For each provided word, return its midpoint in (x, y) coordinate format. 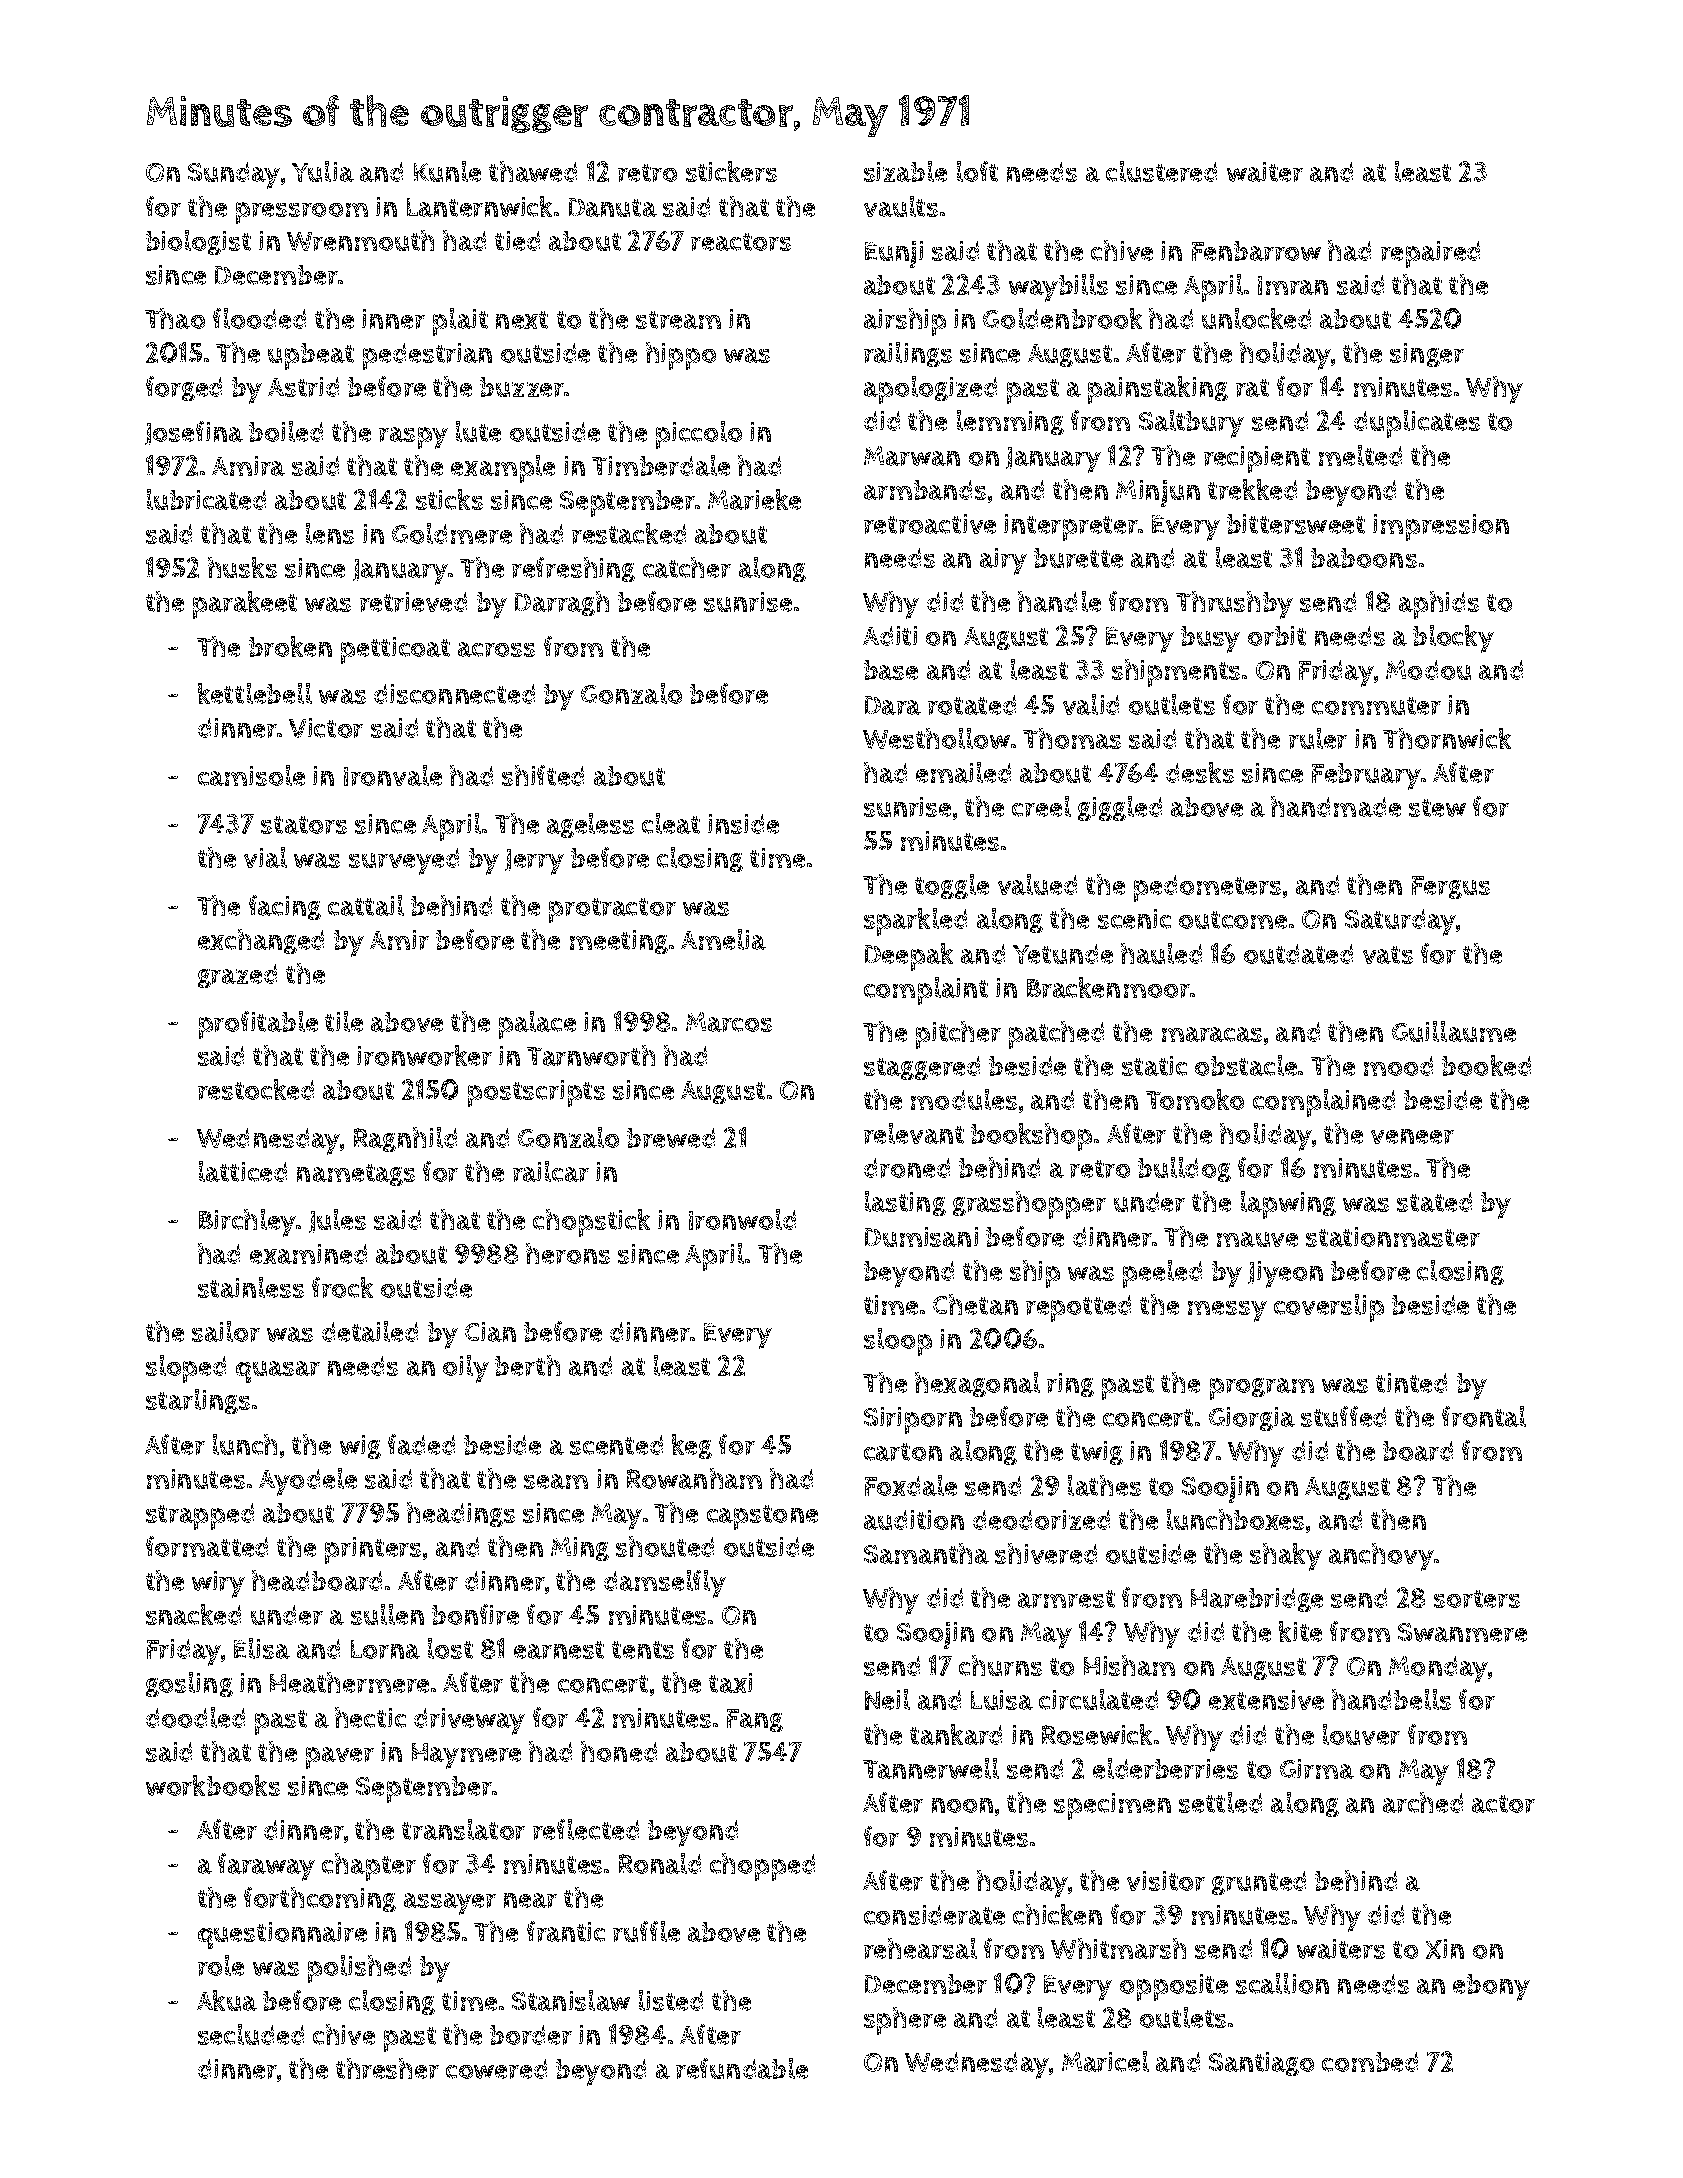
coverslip (1329, 1308)
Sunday (234, 175)
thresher (387, 2068)
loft (977, 171)
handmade (1336, 806)
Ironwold (742, 1219)
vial (265, 857)
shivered (1046, 1553)
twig (1097, 1453)
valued (1037, 884)
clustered (1161, 171)
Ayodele (308, 1482)
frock (342, 1287)
